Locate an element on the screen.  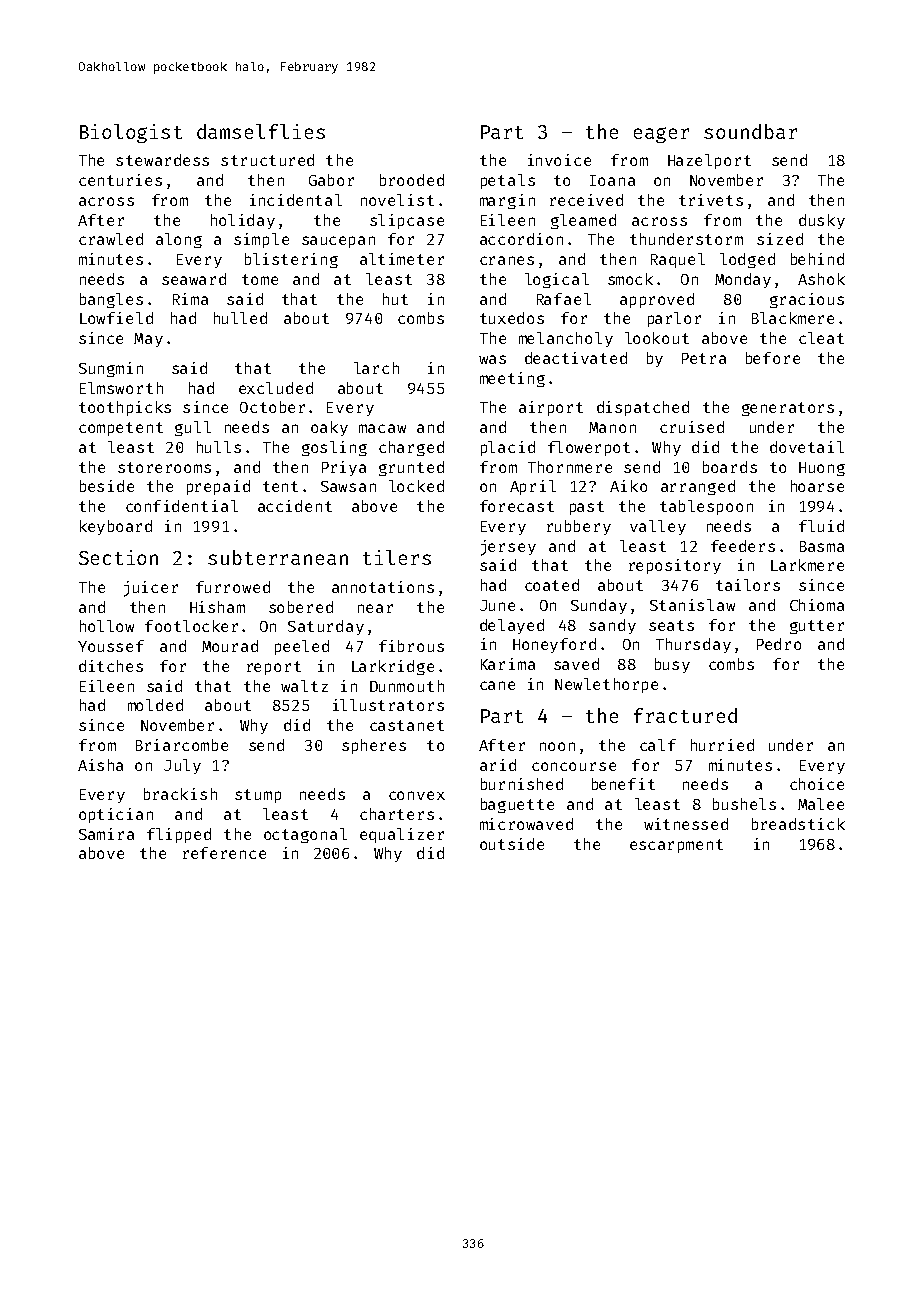
fibrous is located at coordinates (411, 646).
